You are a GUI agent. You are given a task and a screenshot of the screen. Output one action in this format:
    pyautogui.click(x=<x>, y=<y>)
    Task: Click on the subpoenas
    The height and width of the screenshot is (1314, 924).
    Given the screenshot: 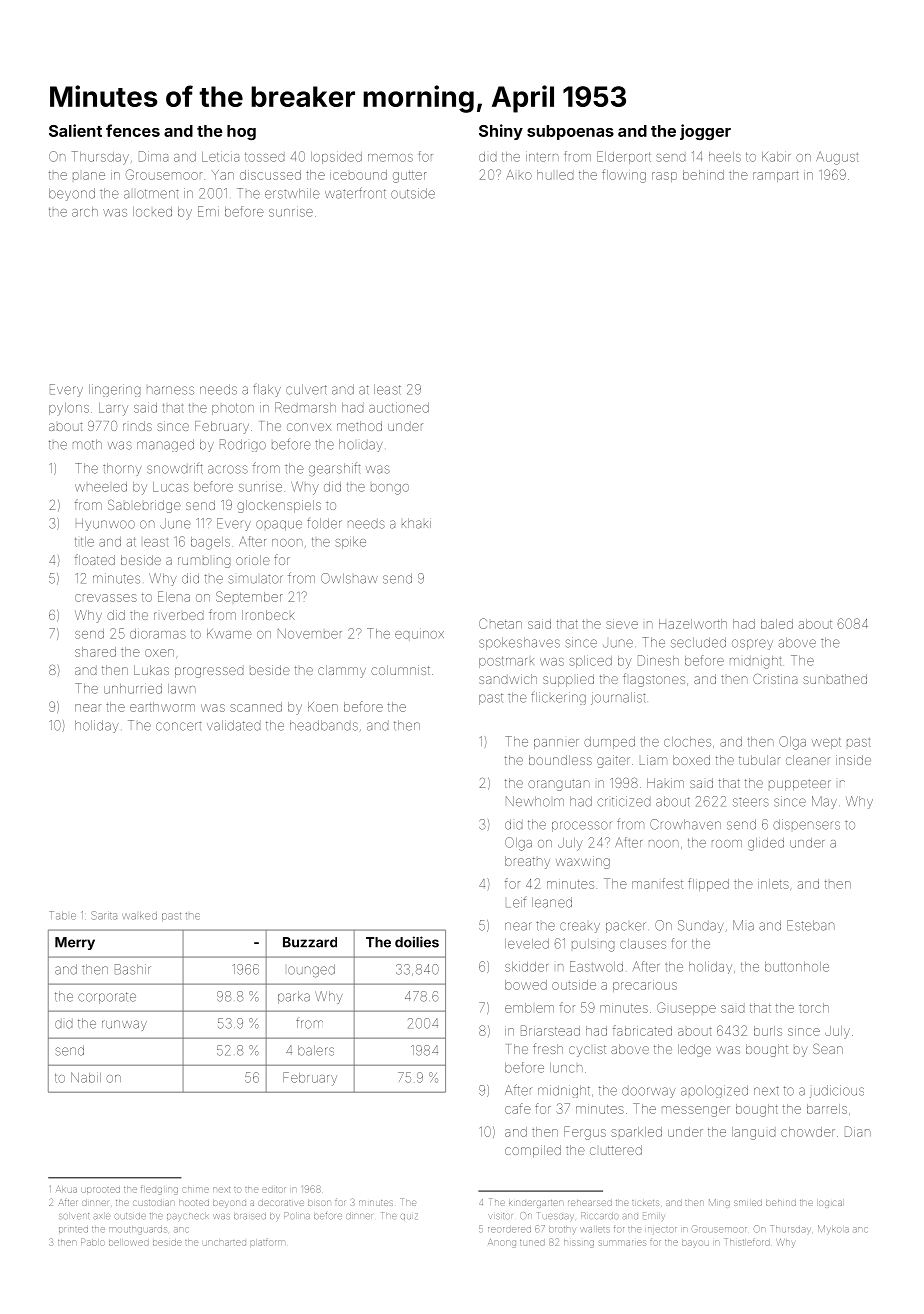 What is the action you would take?
    pyautogui.click(x=570, y=132)
